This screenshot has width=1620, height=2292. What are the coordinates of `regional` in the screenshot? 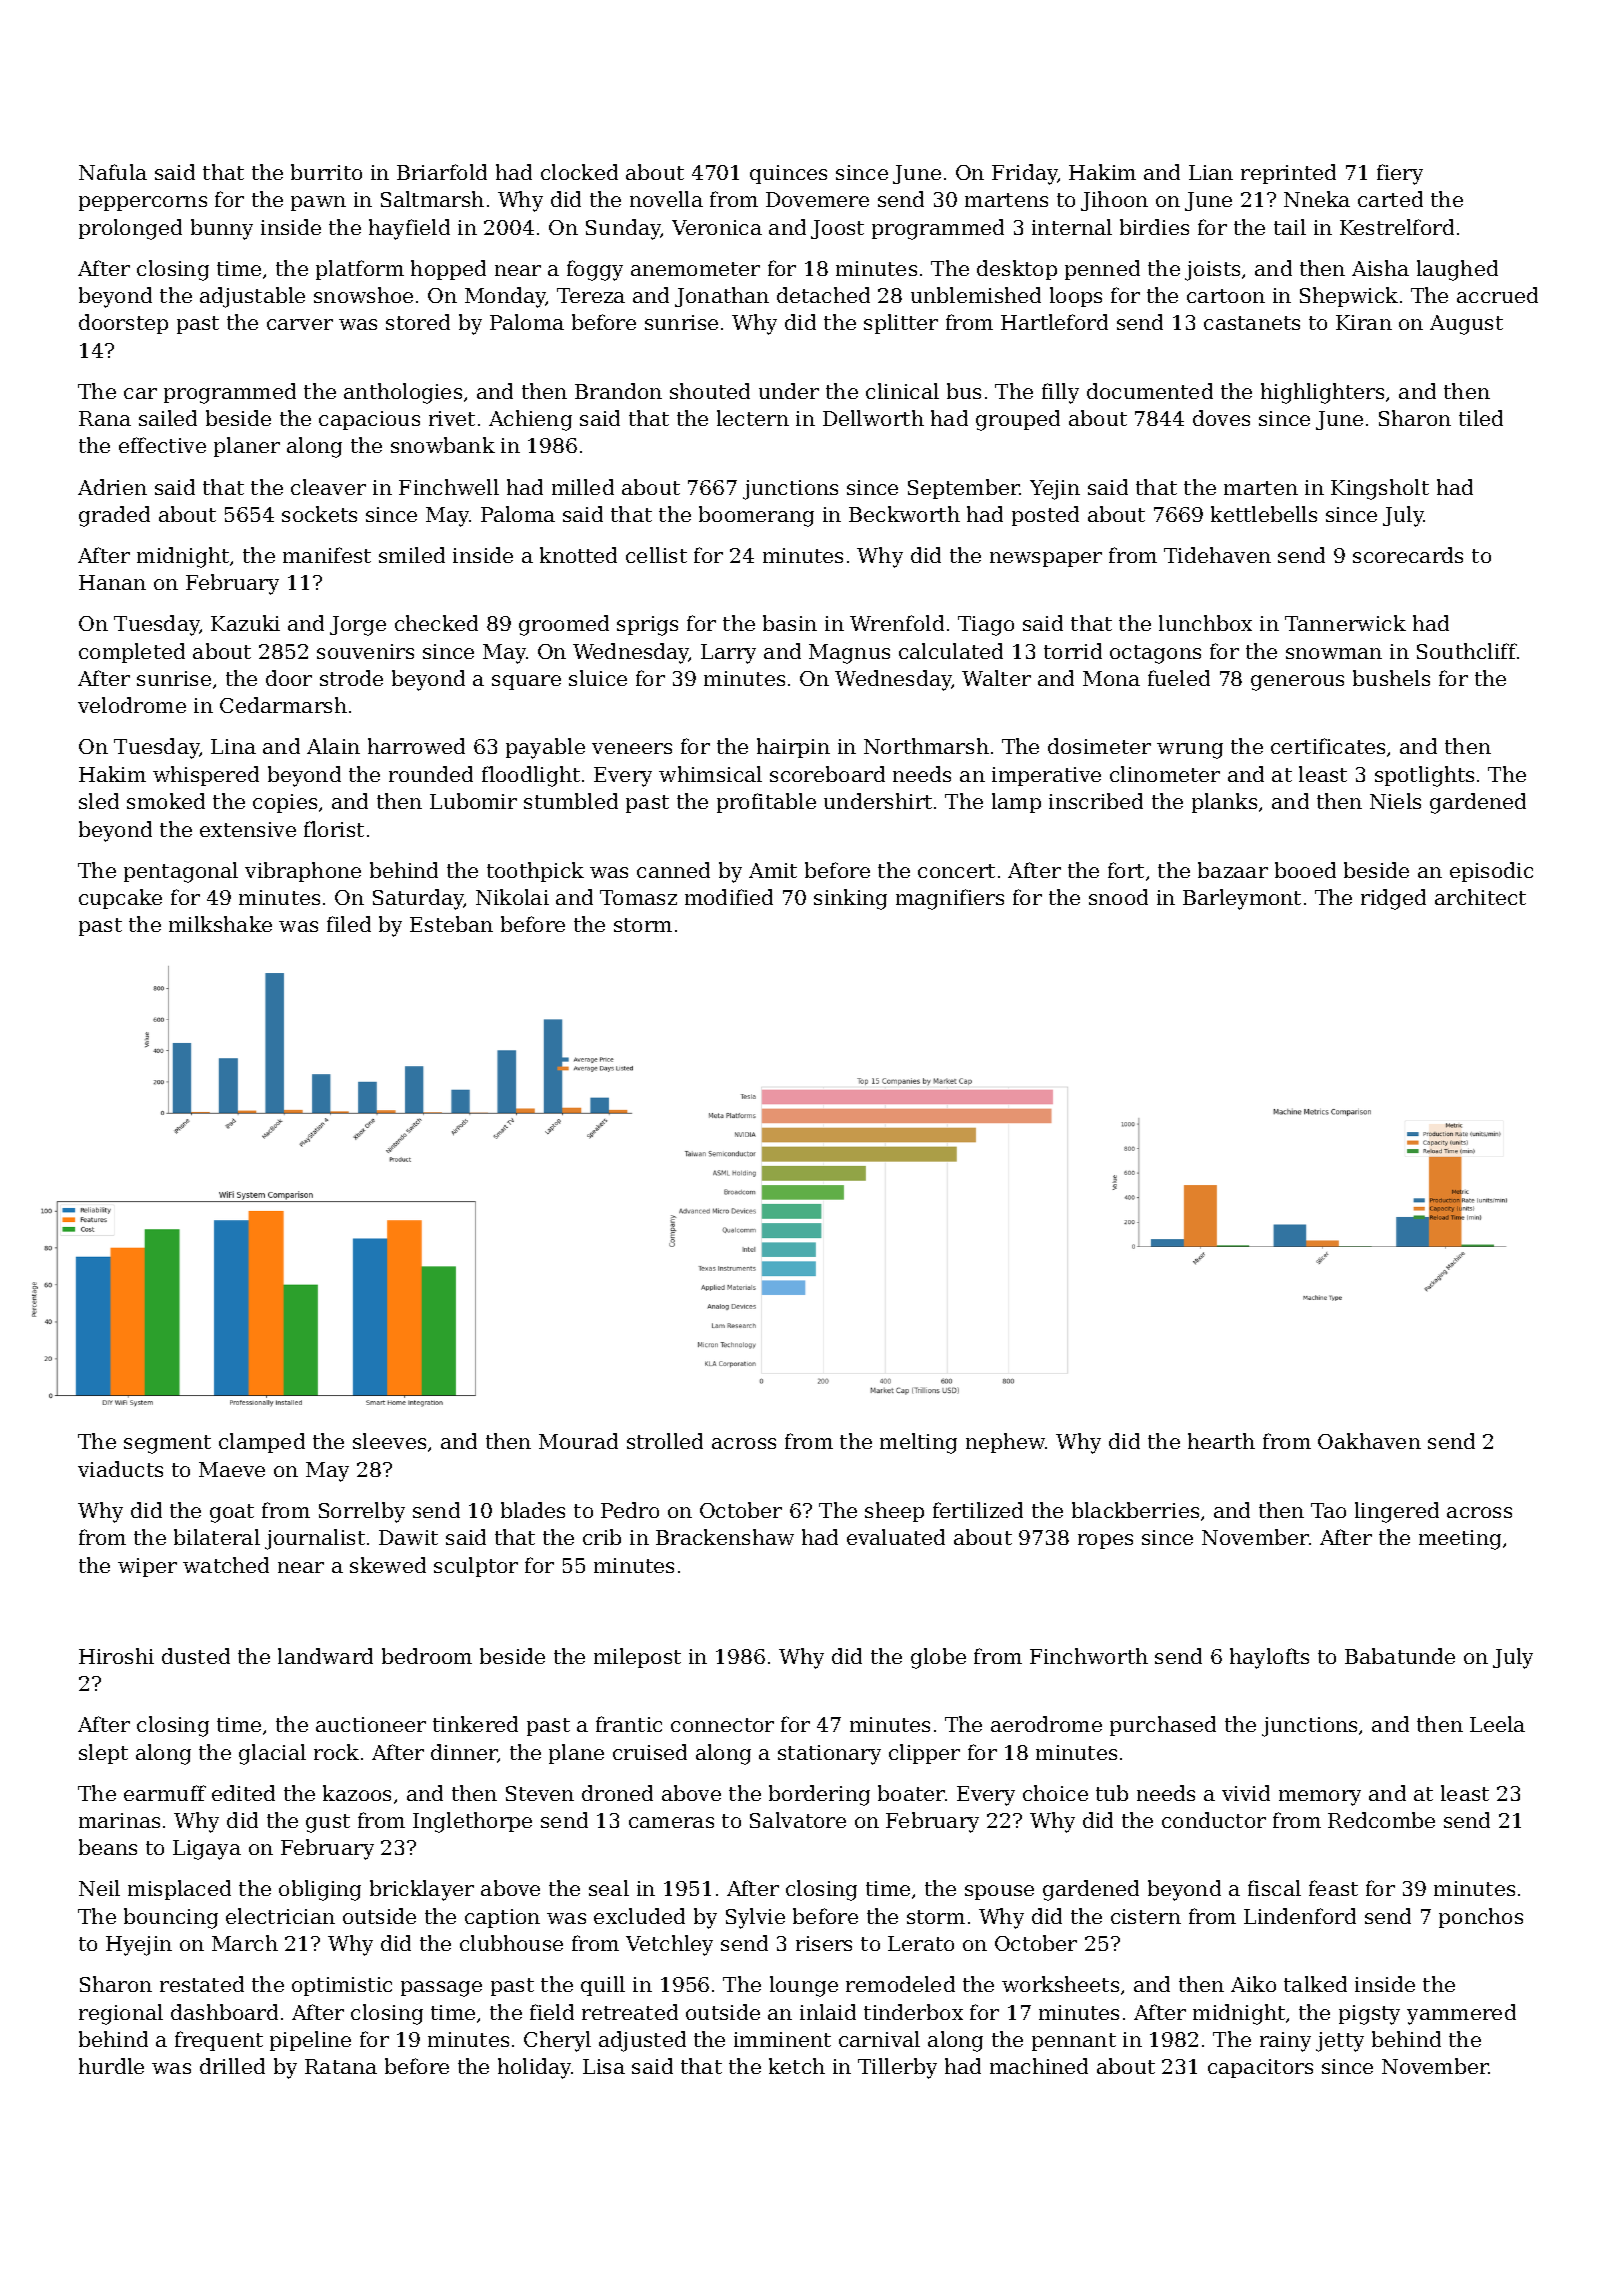 It's located at (121, 2014).
